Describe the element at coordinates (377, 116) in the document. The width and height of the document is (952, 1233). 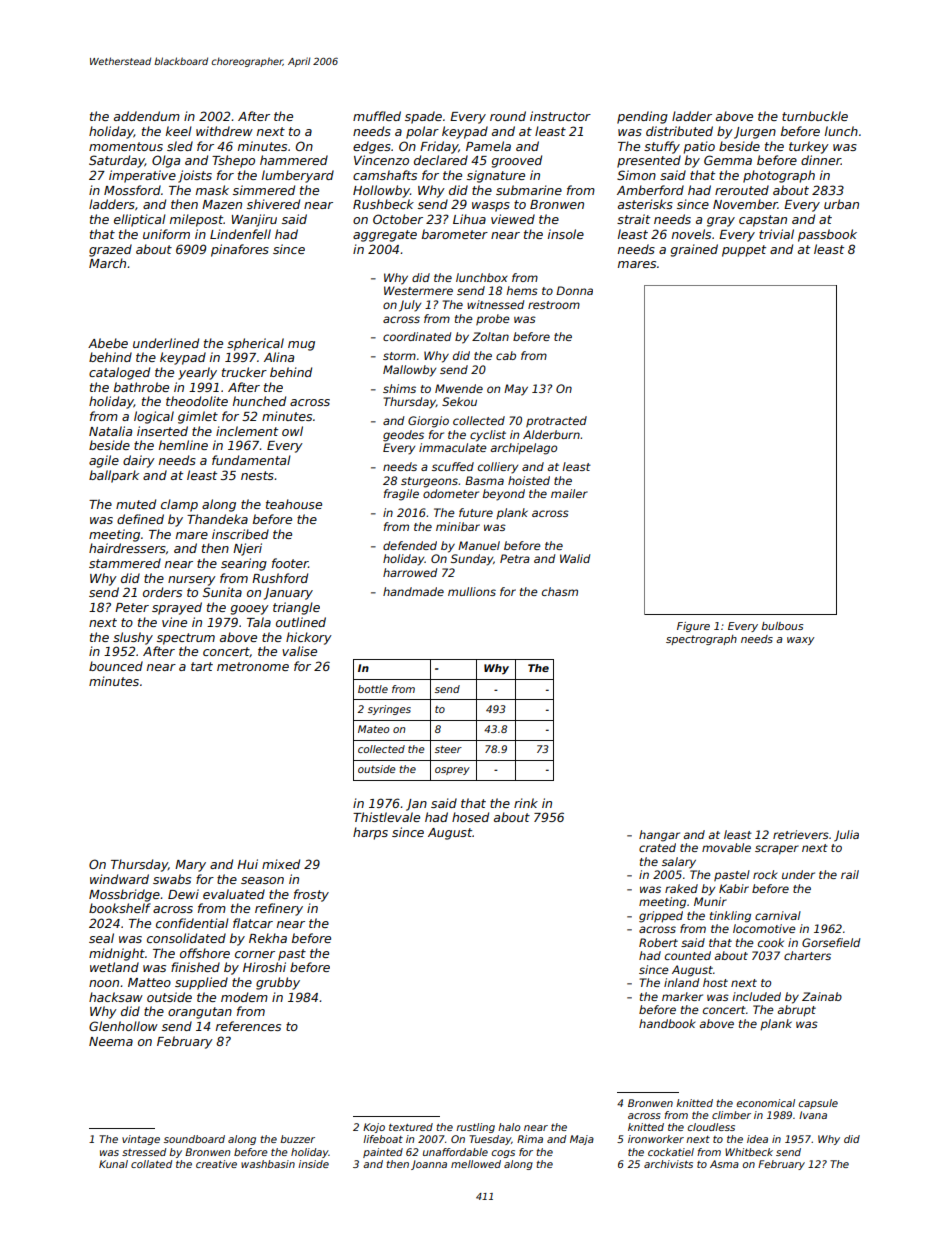
I see `muffled` at that location.
